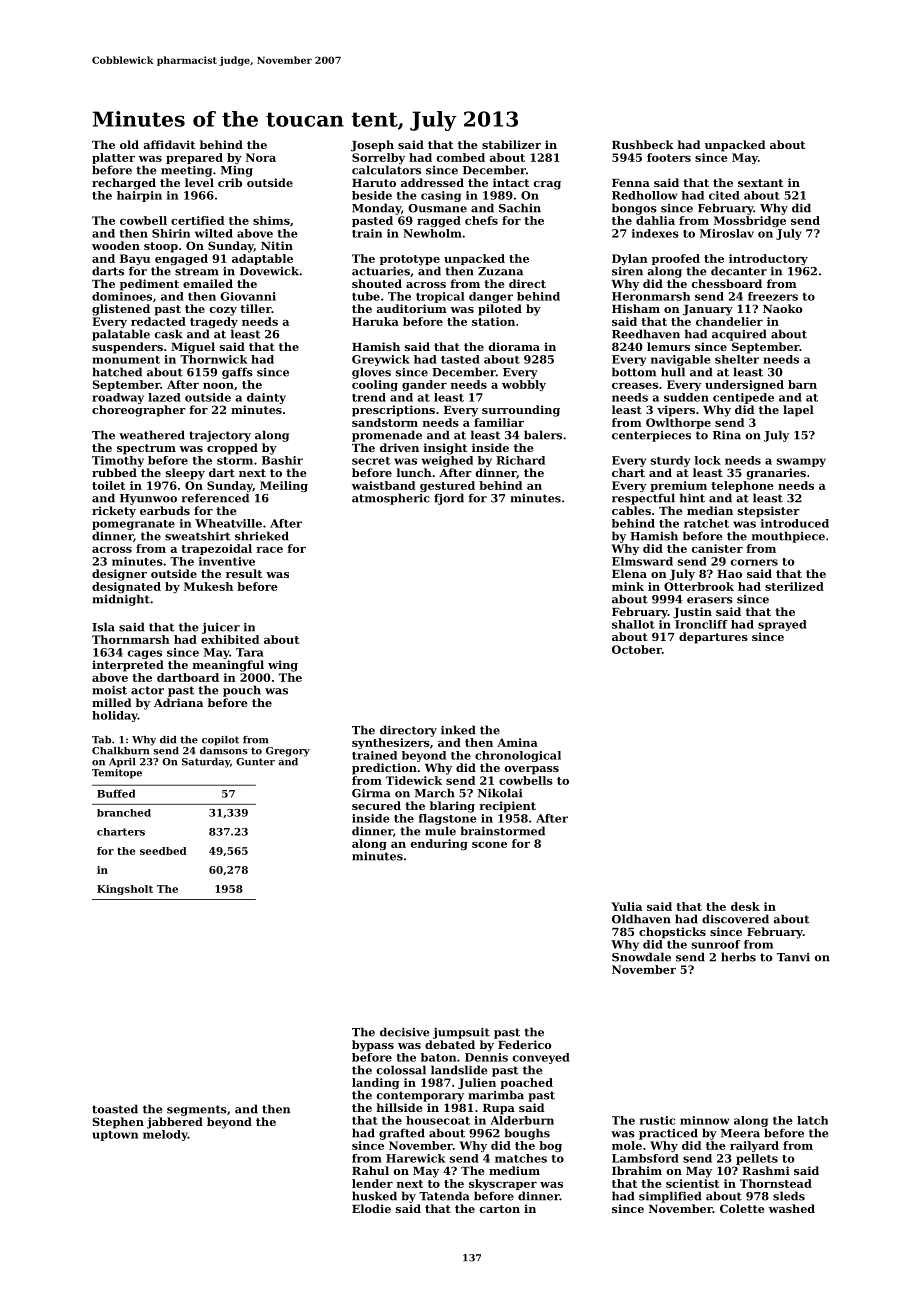  Describe the element at coordinates (401, 1070) in the screenshot. I see `colossal` at that location.
